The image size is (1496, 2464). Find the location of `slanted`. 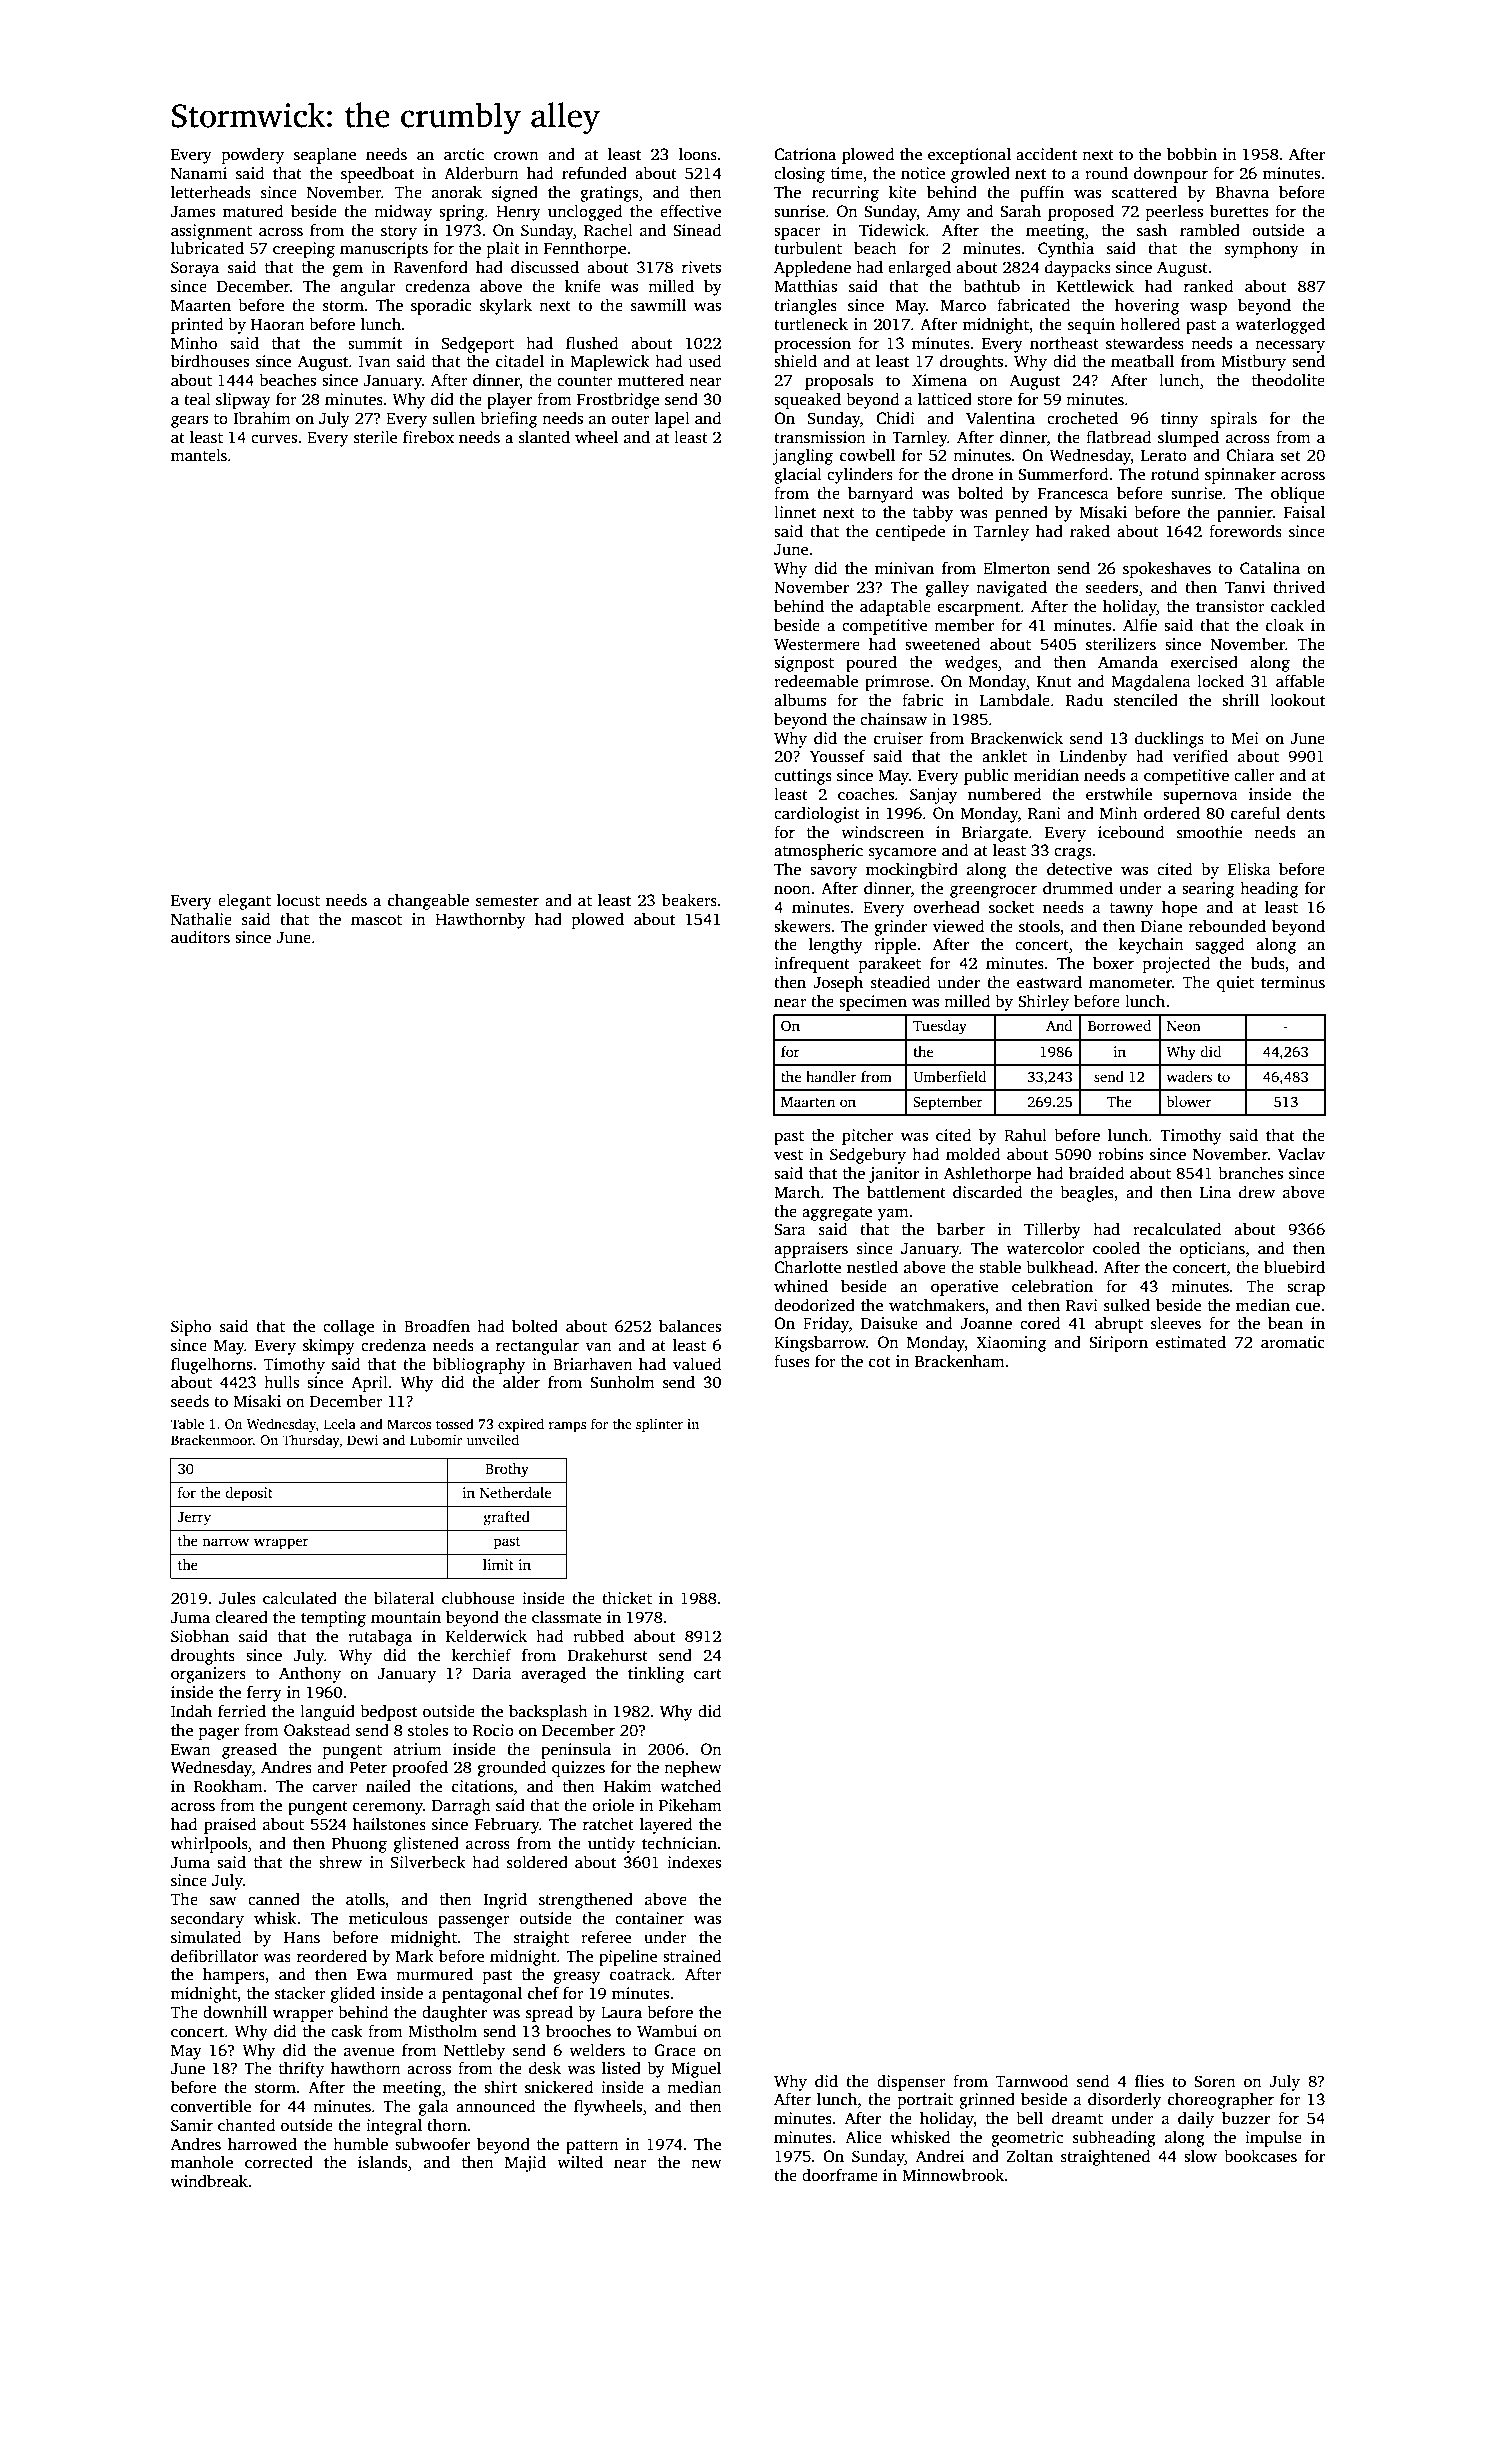

slanted is located at coordinates (544, 437).
